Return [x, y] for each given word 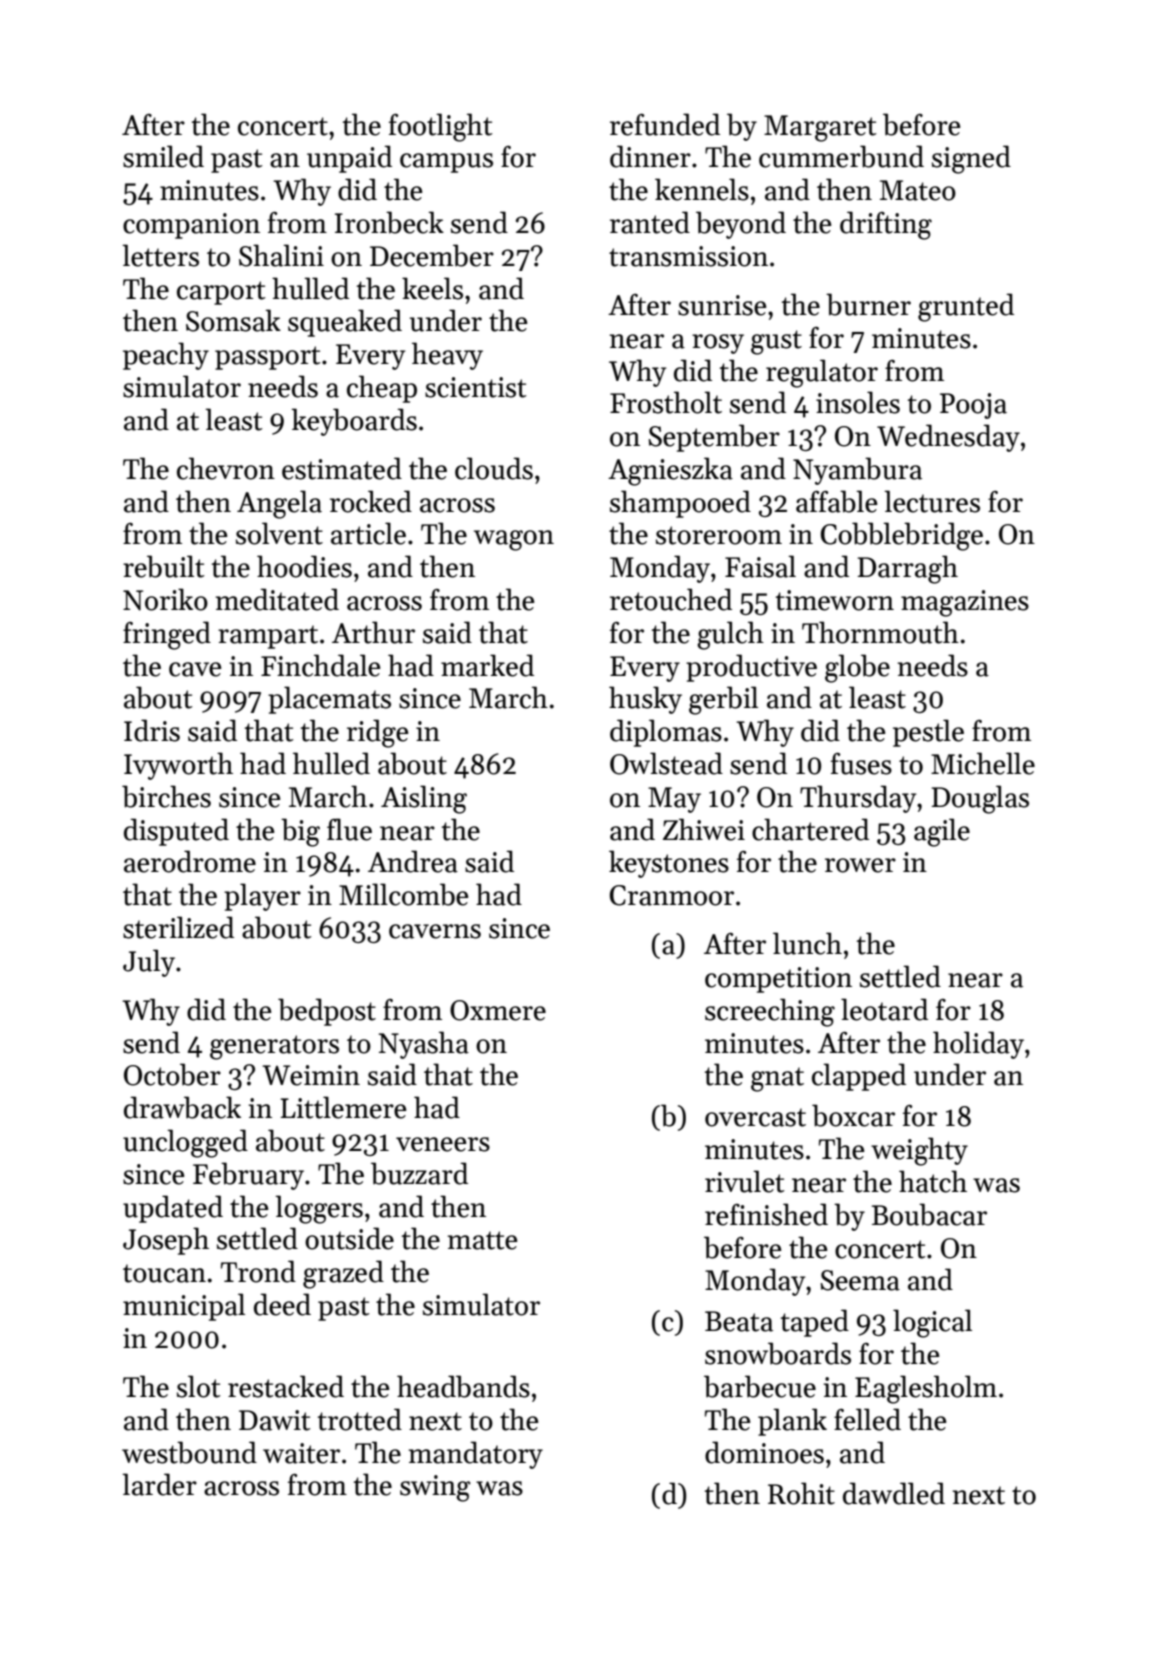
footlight [440, 127]
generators [274, 1047]
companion [191, 226]
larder [159, 1484]
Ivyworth [178, 766]
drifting [886, 225]
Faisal [760, 566]
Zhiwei [704, 829]
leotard [884, 1009]
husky [645, 700]
